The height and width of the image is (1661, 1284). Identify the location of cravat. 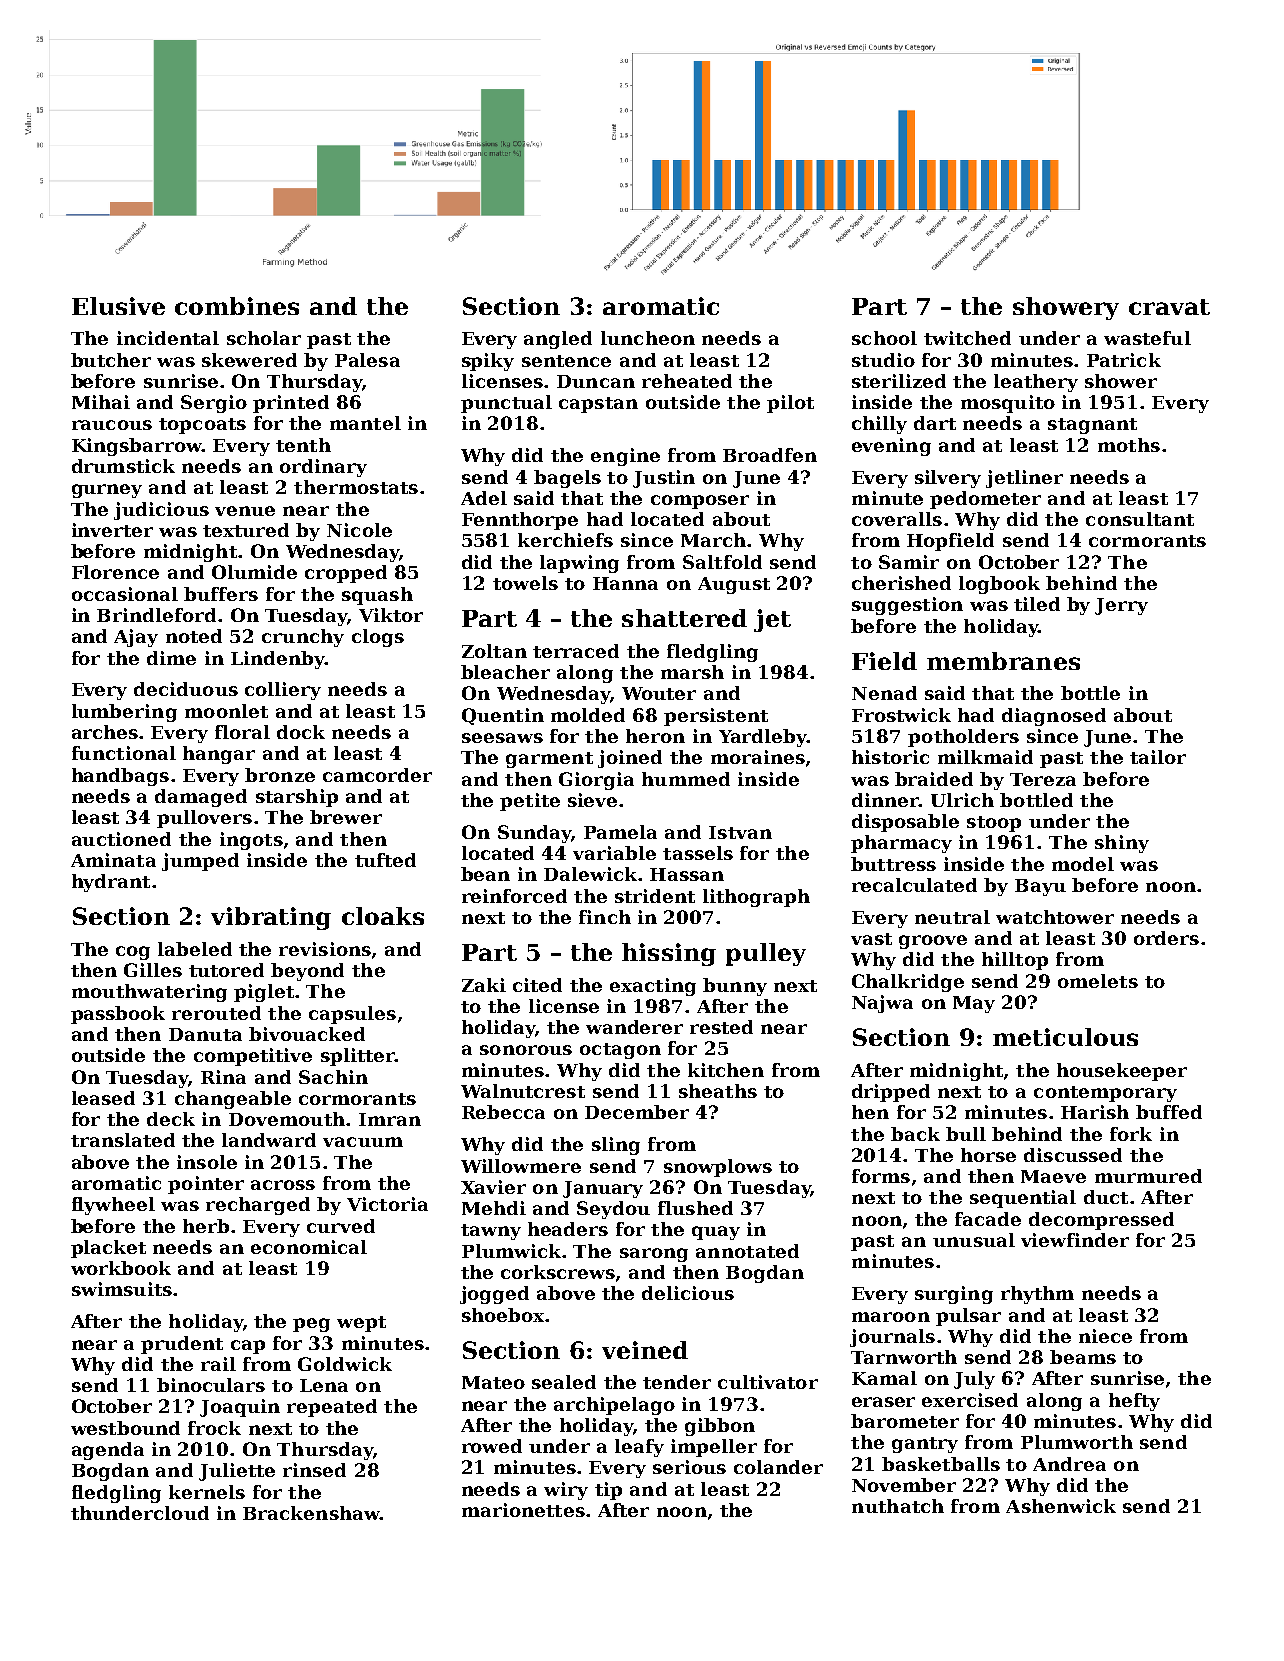
(1169, 307).
